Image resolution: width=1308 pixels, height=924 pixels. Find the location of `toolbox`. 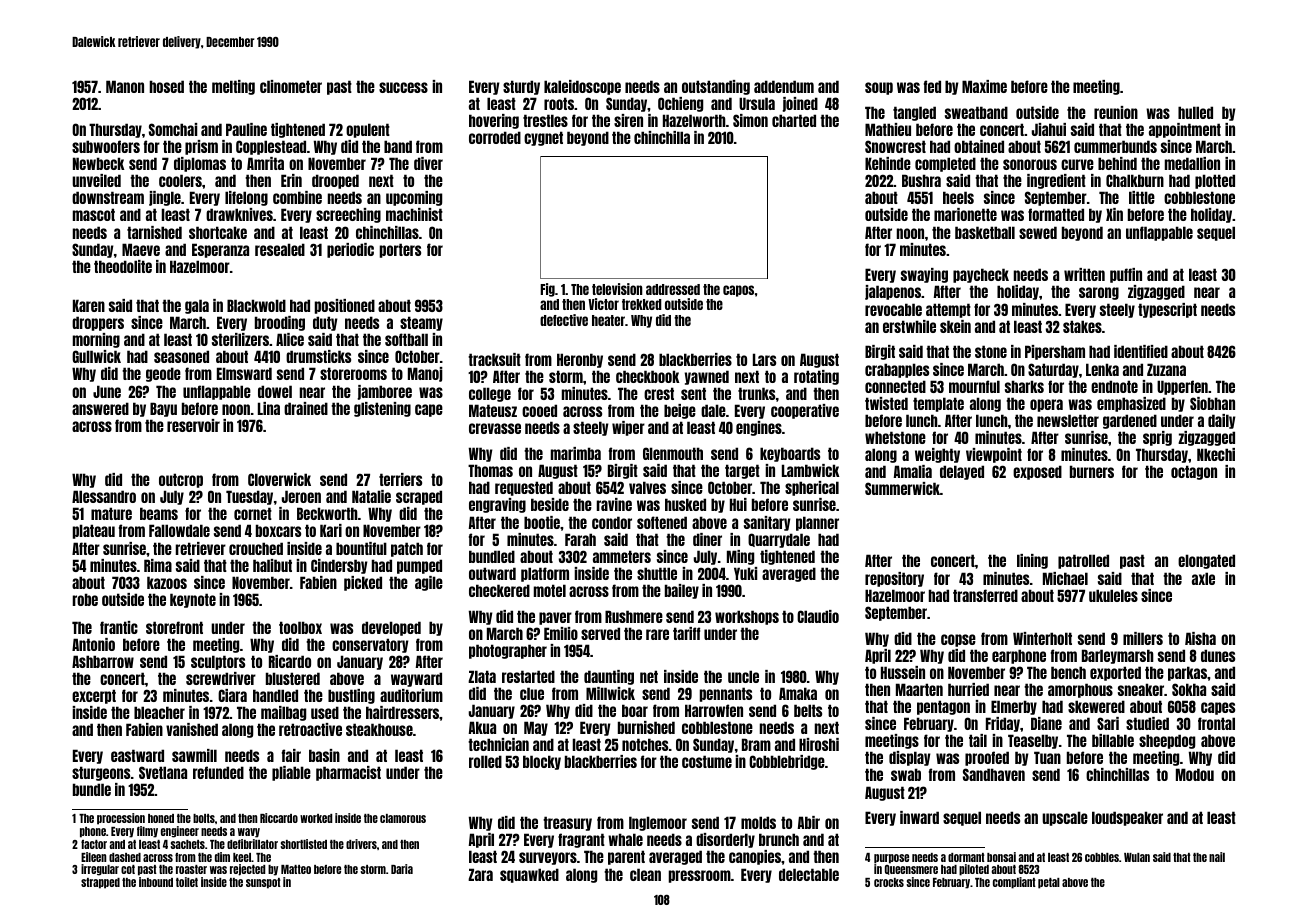

toolbox is located at coordinates (300, 627).
